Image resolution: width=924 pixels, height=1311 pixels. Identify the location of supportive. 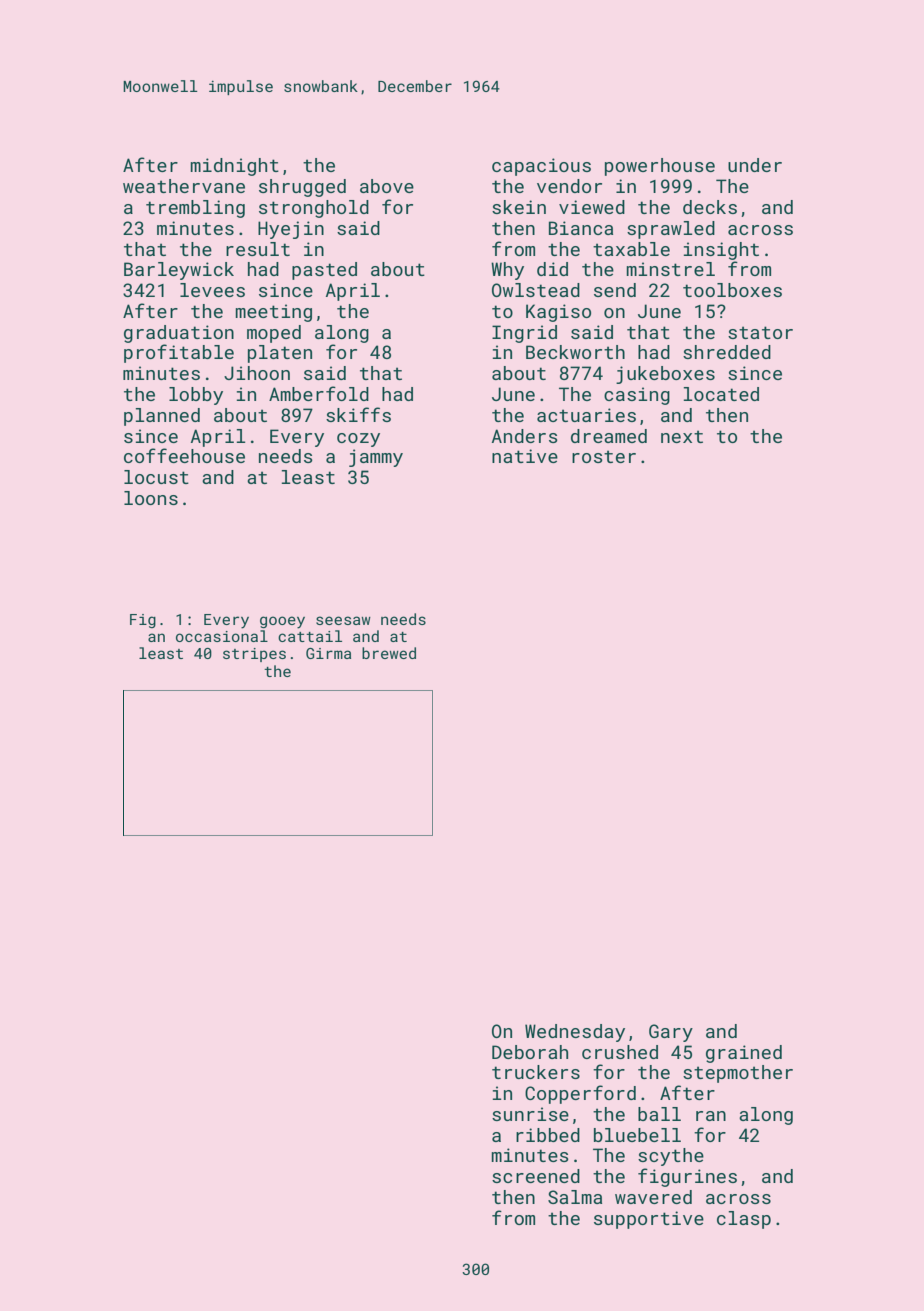
(649, 1220).
